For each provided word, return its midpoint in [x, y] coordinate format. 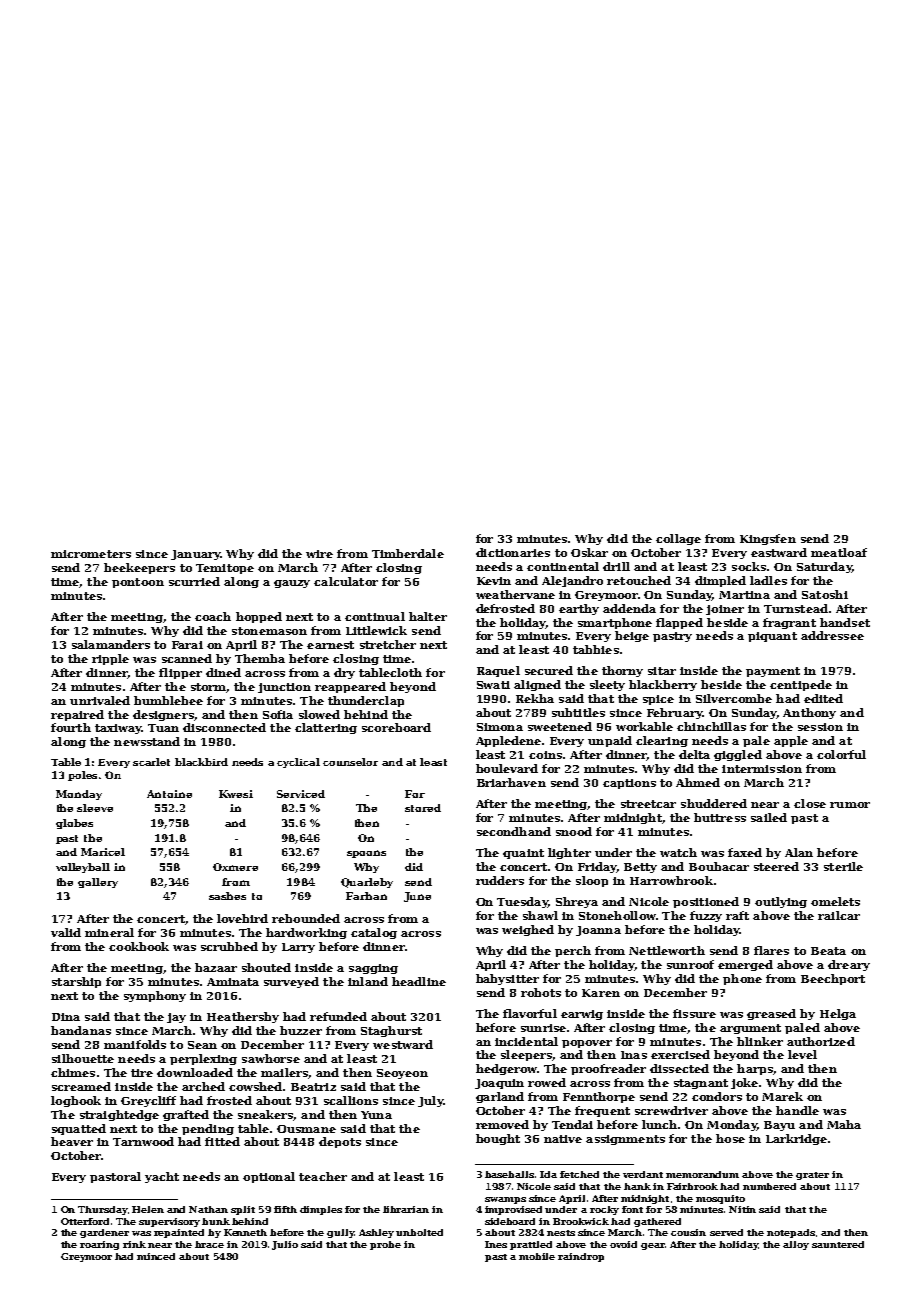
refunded [338, 1016]
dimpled [720, 581]
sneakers [265, 1114]
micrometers [91, 554]
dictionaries [513, 552]
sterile [843, 866]
